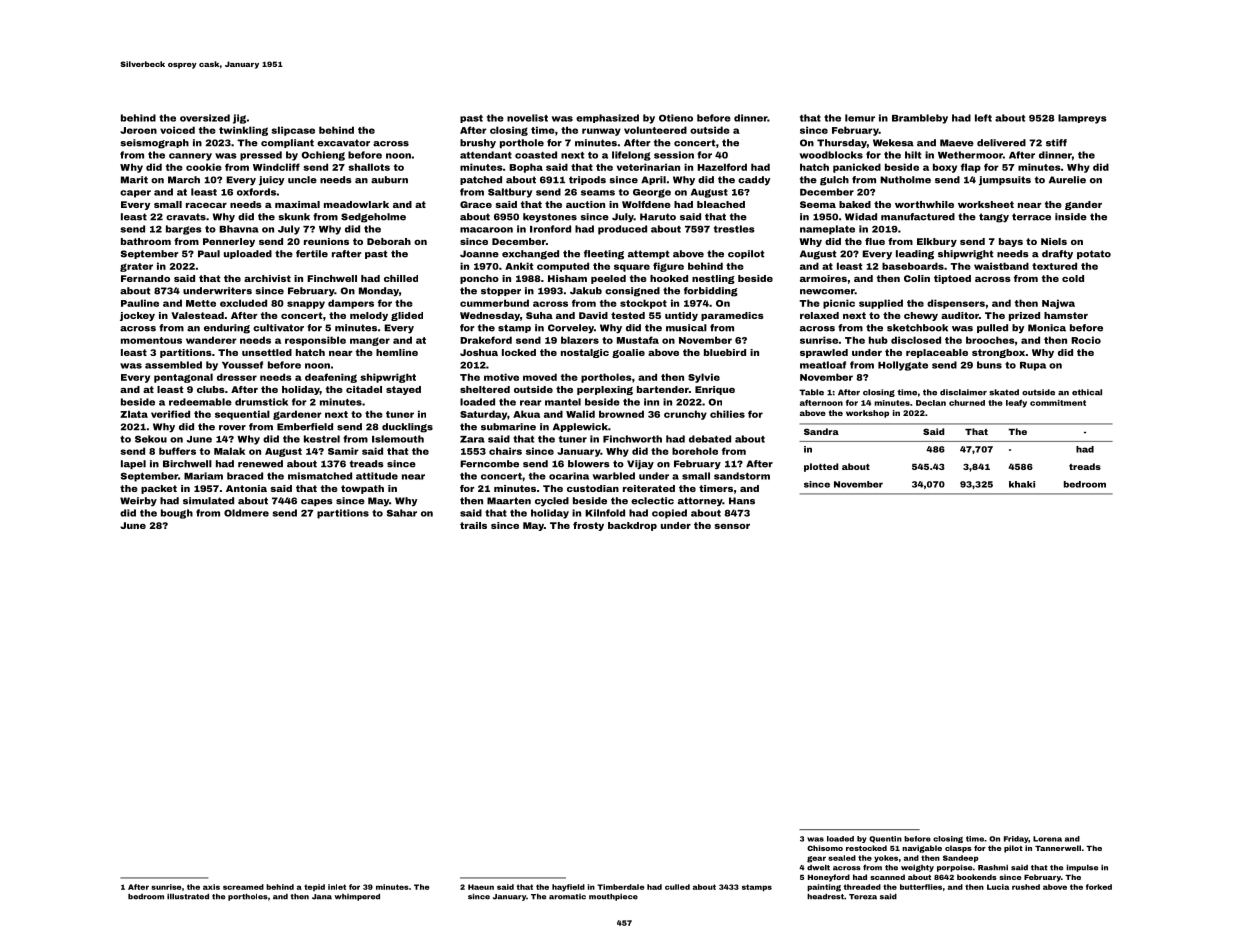  Describe the element at coordinates (713, 279) in the screenshot. I see `nestling` at that location.
